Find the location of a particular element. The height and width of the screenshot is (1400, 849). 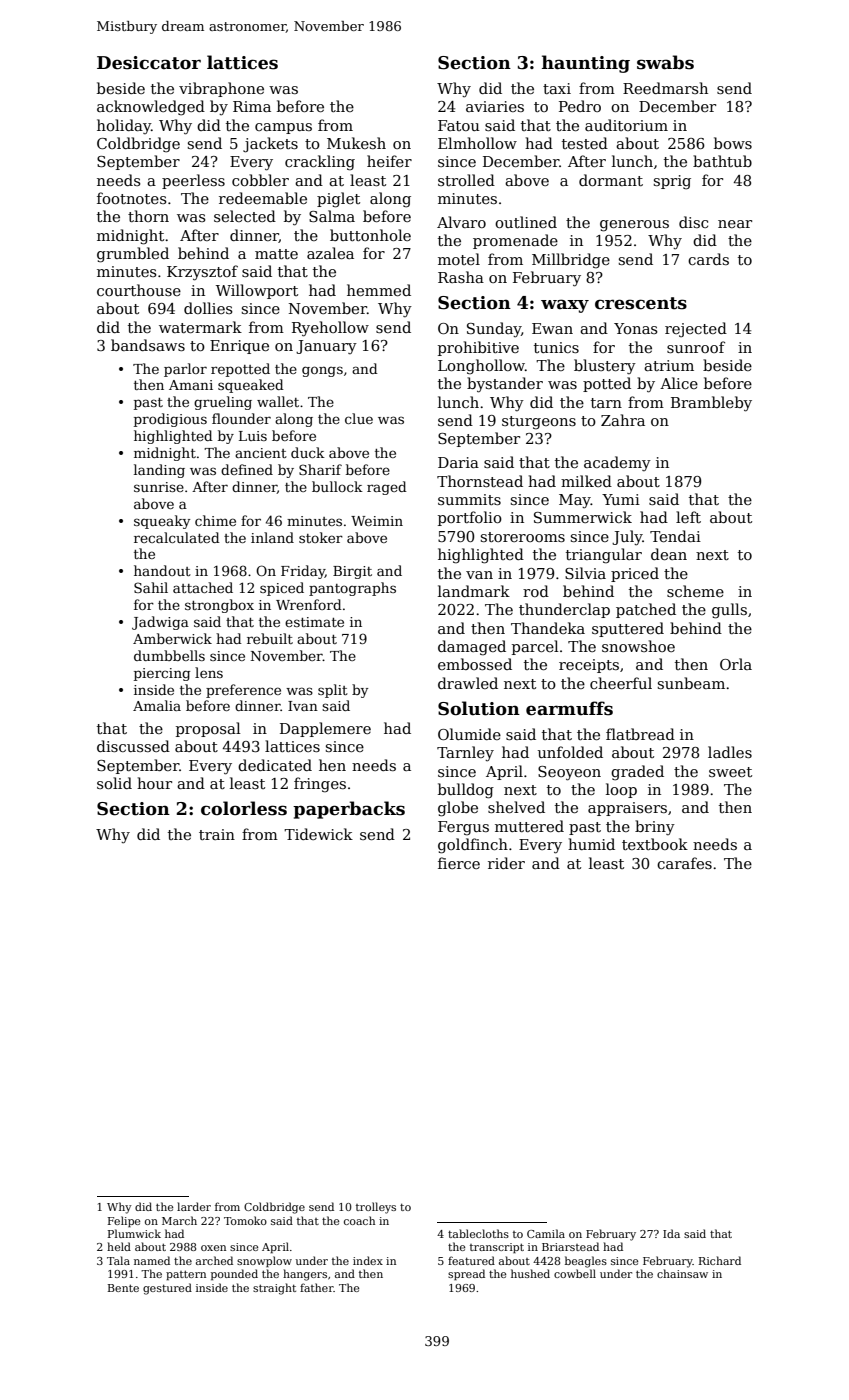

shelved is located at coordinates (516, 807).
